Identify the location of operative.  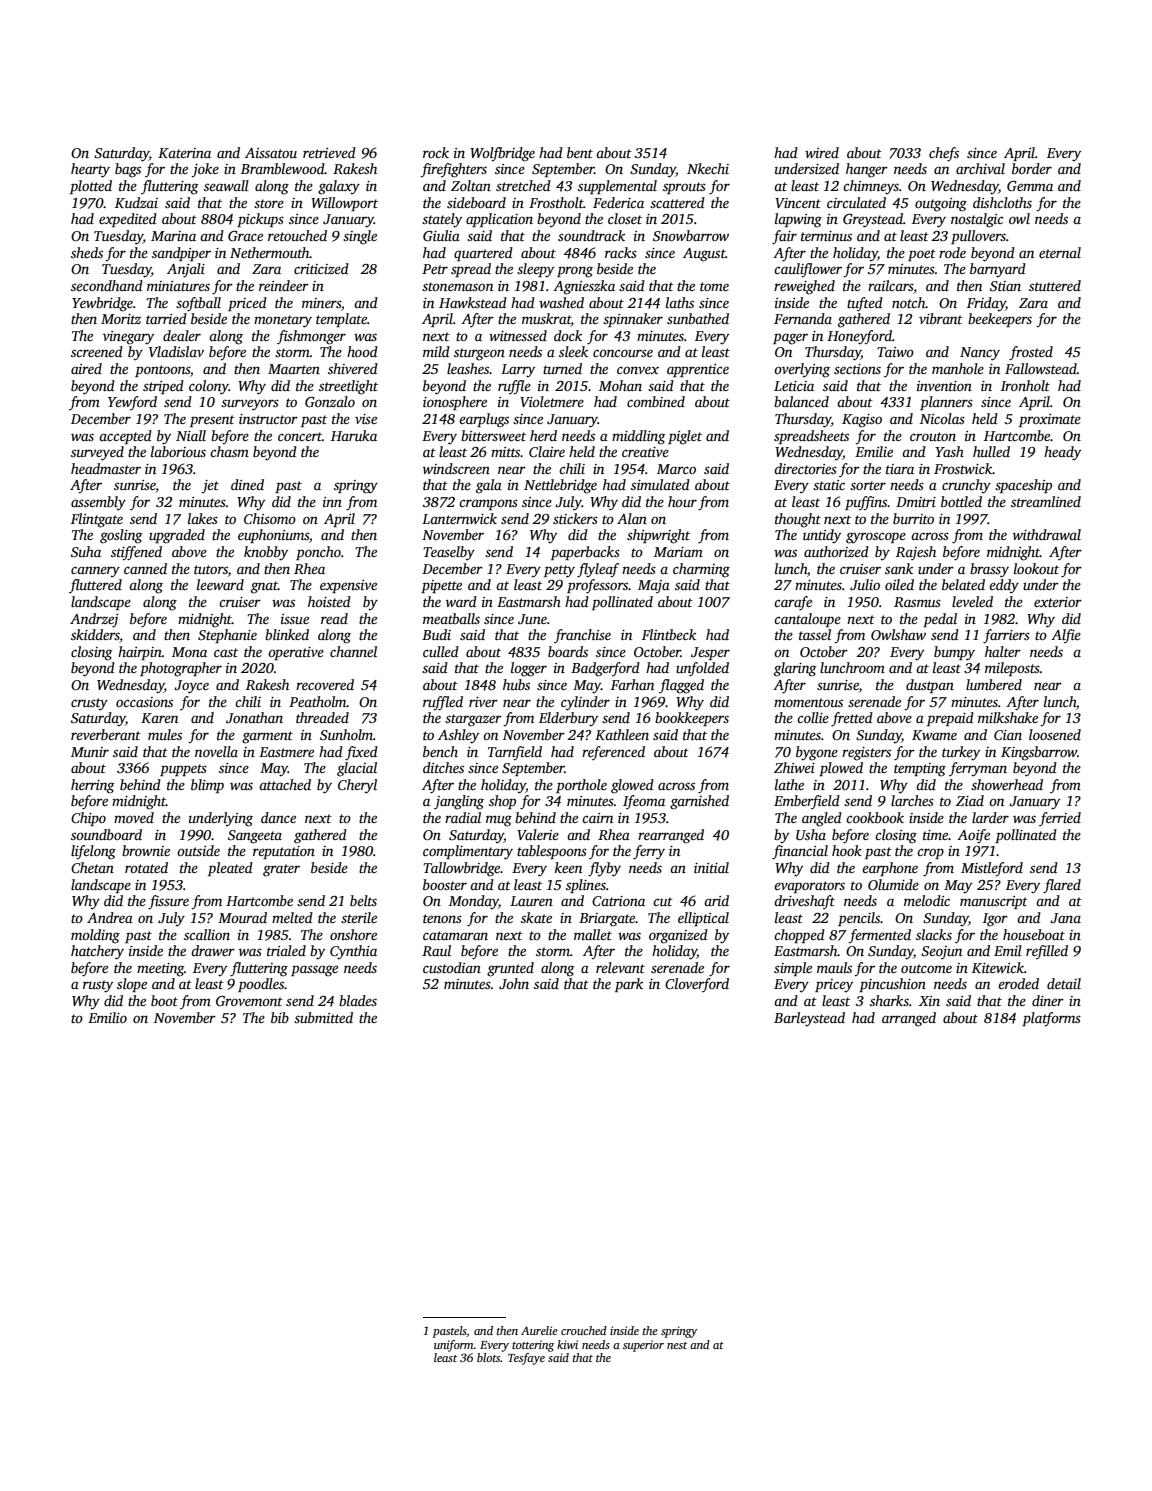
(296, 653).
